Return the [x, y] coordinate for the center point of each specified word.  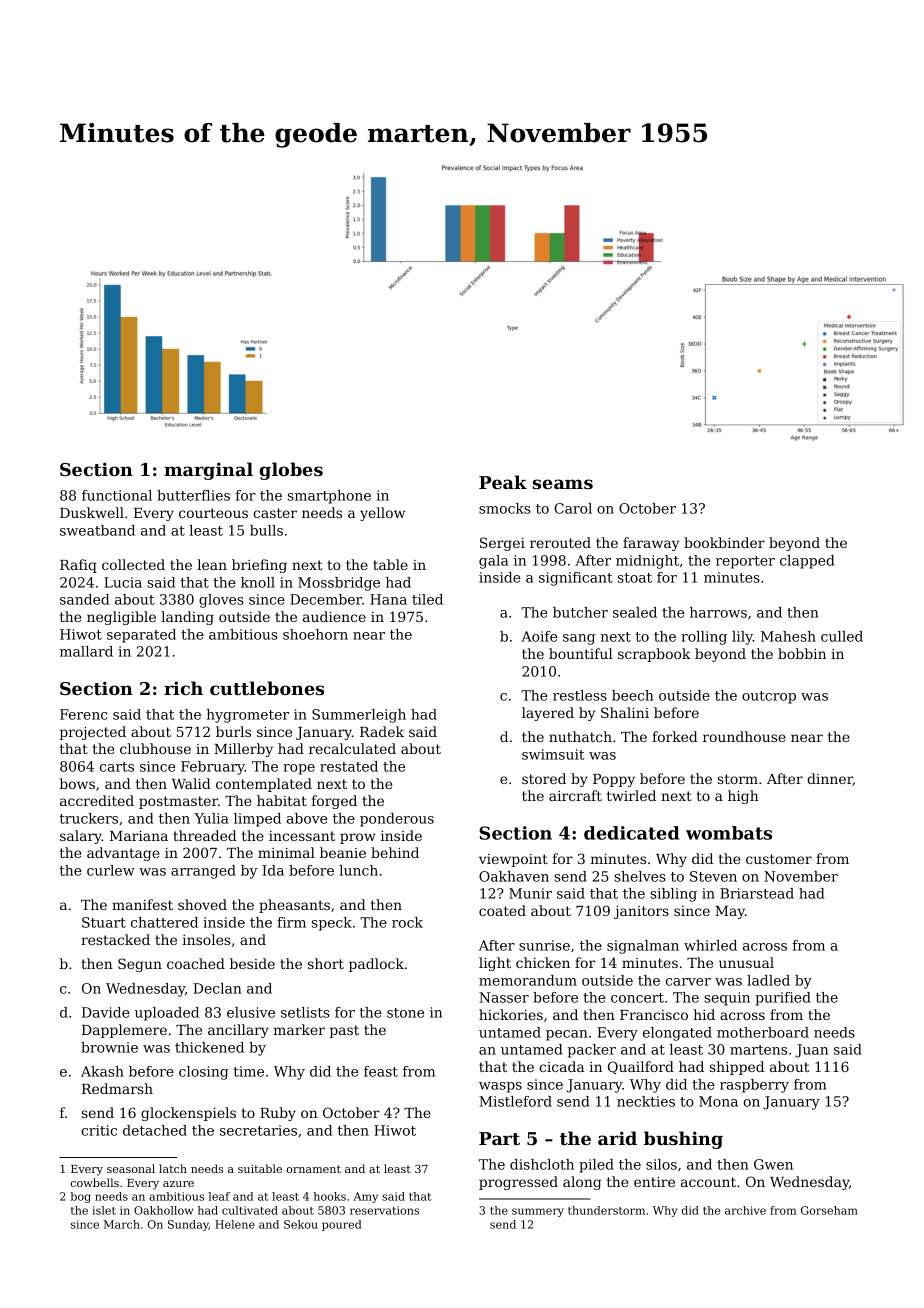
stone [405, 1013]
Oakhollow [163, 1210]
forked [675, 736]
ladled [768, 980]
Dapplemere [124, 1031]
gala [493, 562]
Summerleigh [359, 716]
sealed [635, 612]
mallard [86, 651]
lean [212, 564]
